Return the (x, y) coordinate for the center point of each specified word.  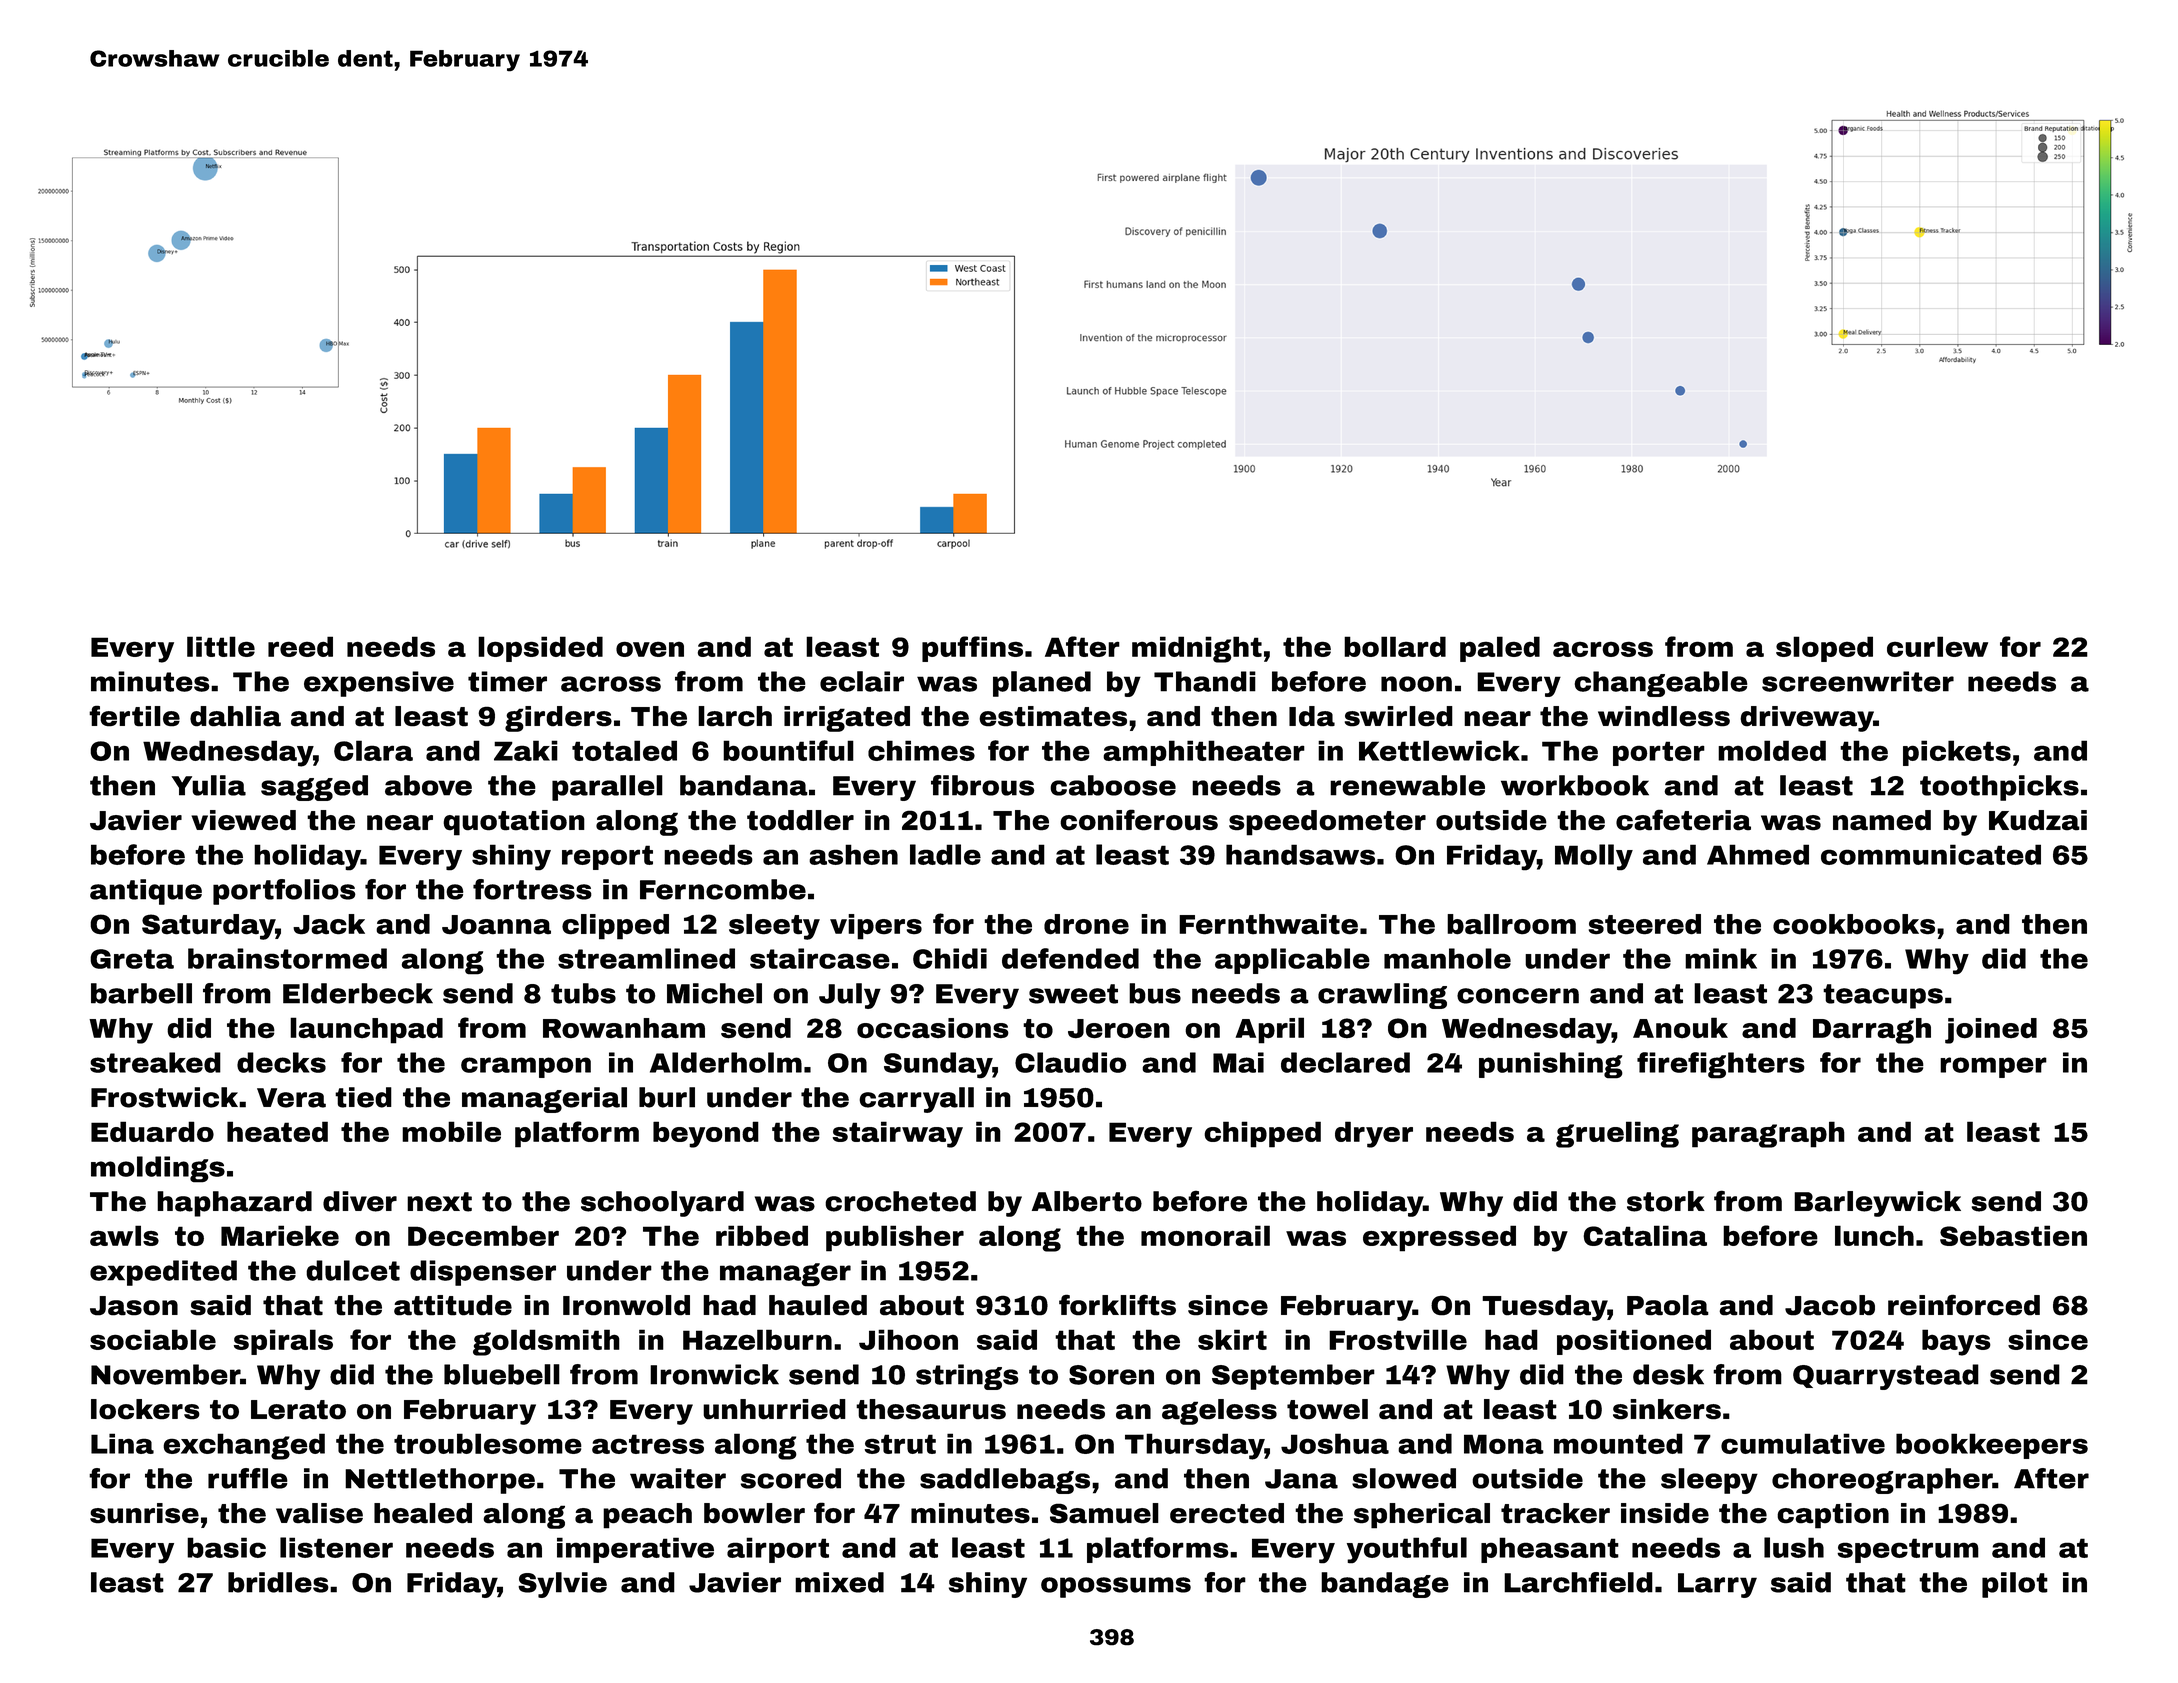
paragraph (1768, 1134)
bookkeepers (1992, 1446)
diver (360, 1201)
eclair (862, 681)
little (221, 646)
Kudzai (2038, 820)
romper (1993, 1067)
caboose (1113, 785)
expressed (1439, 1238)
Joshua (1335, 1443)
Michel (714, 993)
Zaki (526, 750)
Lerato (298, 1410)
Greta (132, 959)
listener (336, 1547)
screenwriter (1858, 681)
